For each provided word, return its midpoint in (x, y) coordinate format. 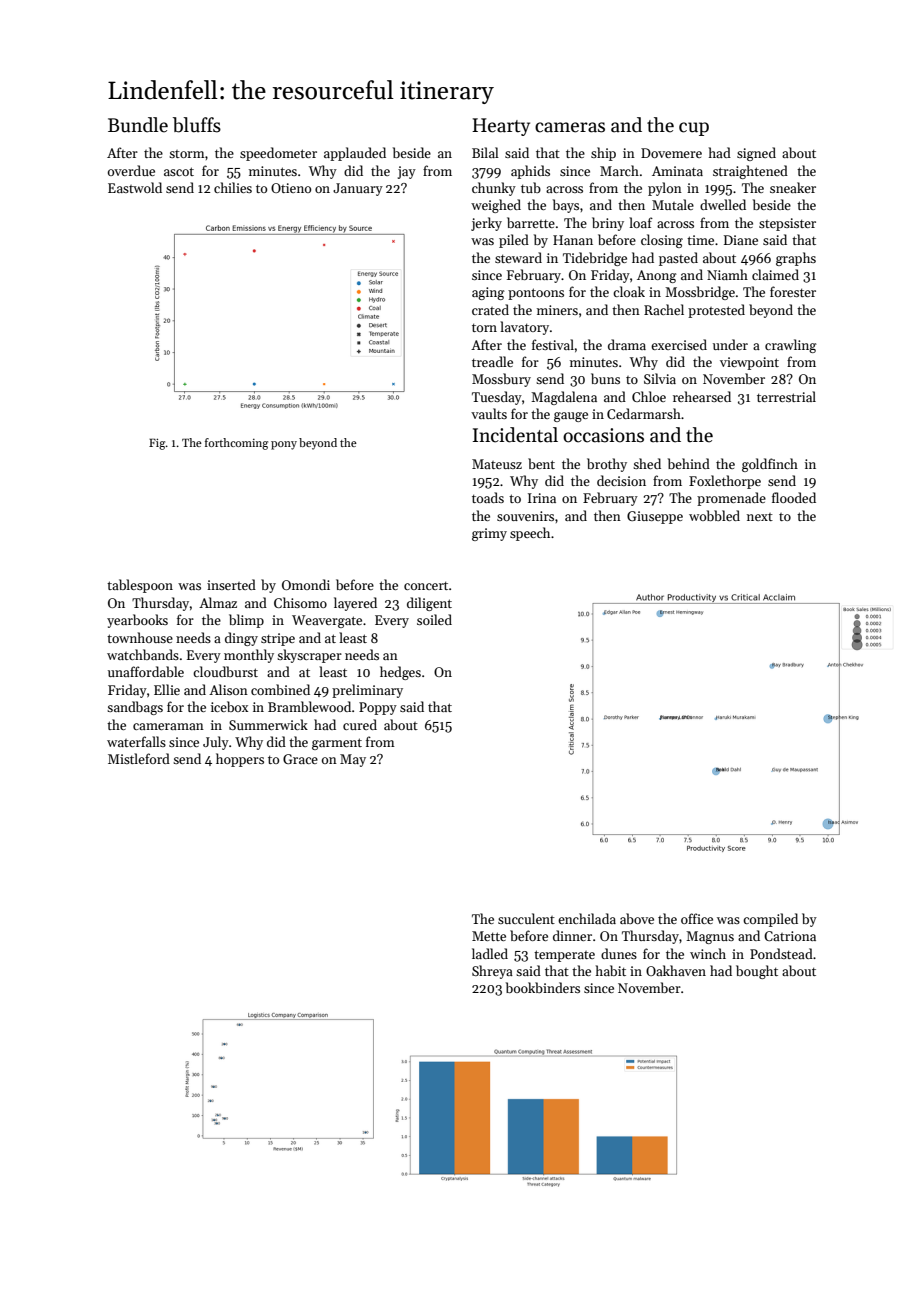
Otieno (291, 188)
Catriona (790, 936)
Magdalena (564, 398)
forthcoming (236, 444)
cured (360, 724)
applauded (355, 154)
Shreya (492, 972)
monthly (249, 656)
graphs (796, 259)
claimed (775, 274)
